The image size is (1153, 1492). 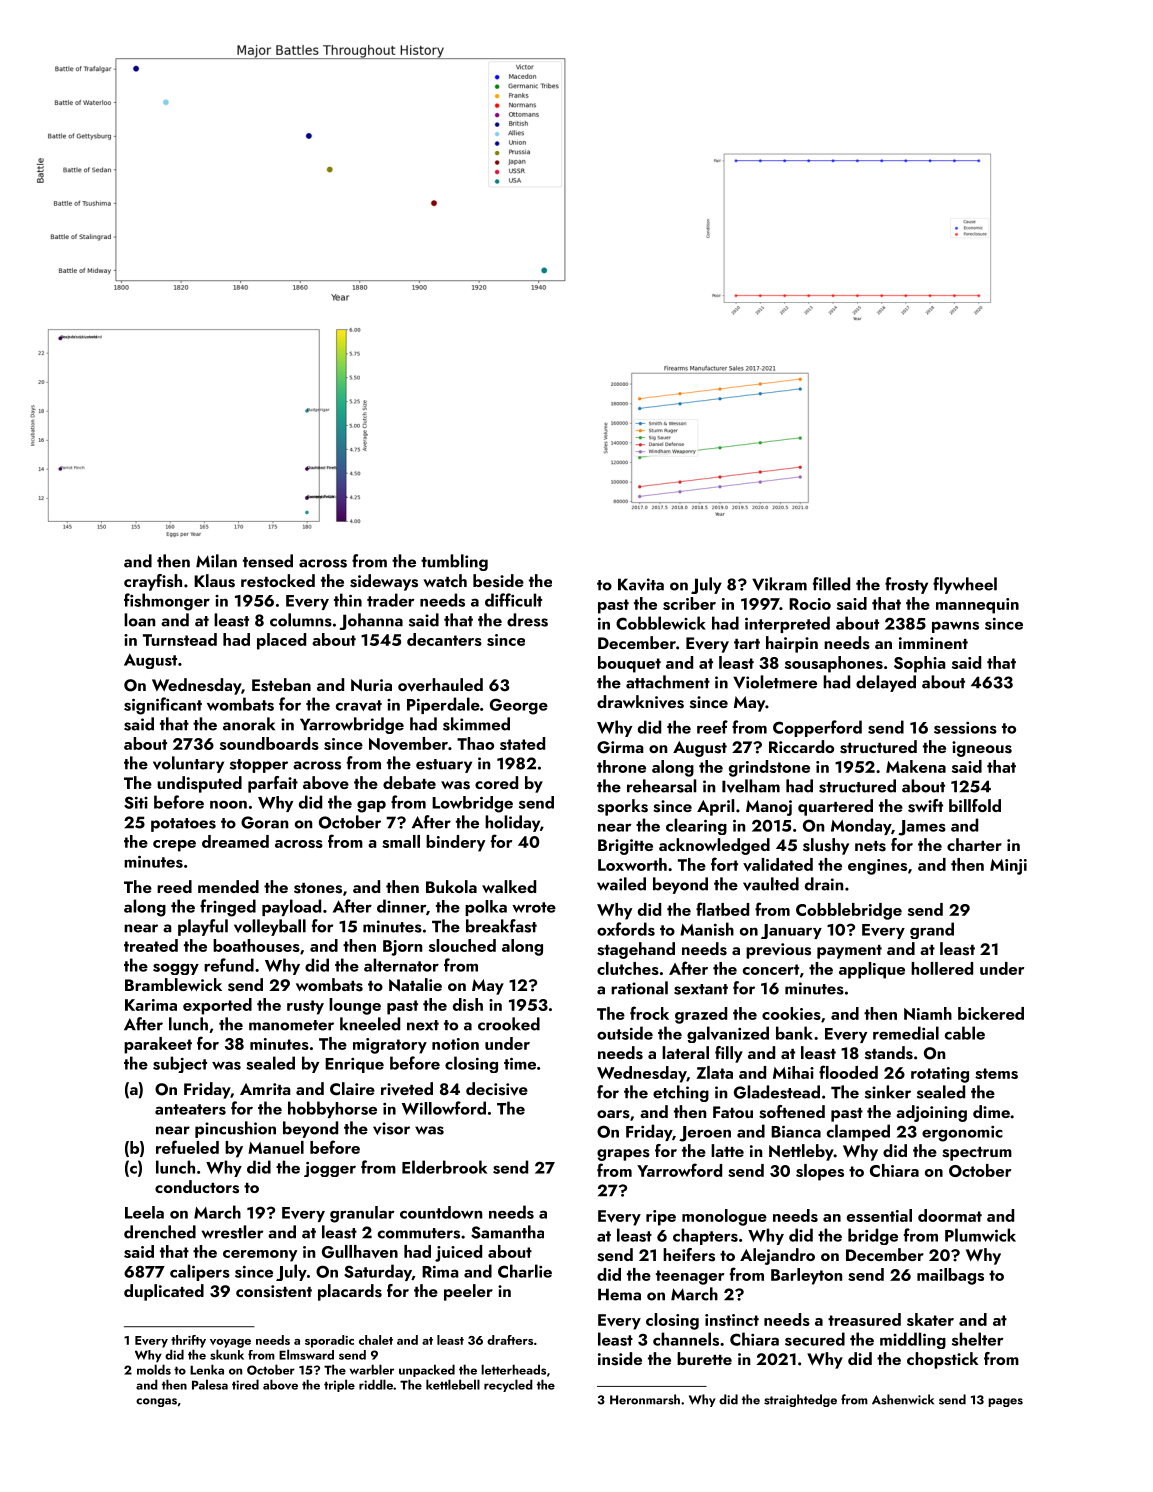 What do you see at coordinates (831, 584) in the screenshot?
I see `filled` at bounding box center [831, 584].
